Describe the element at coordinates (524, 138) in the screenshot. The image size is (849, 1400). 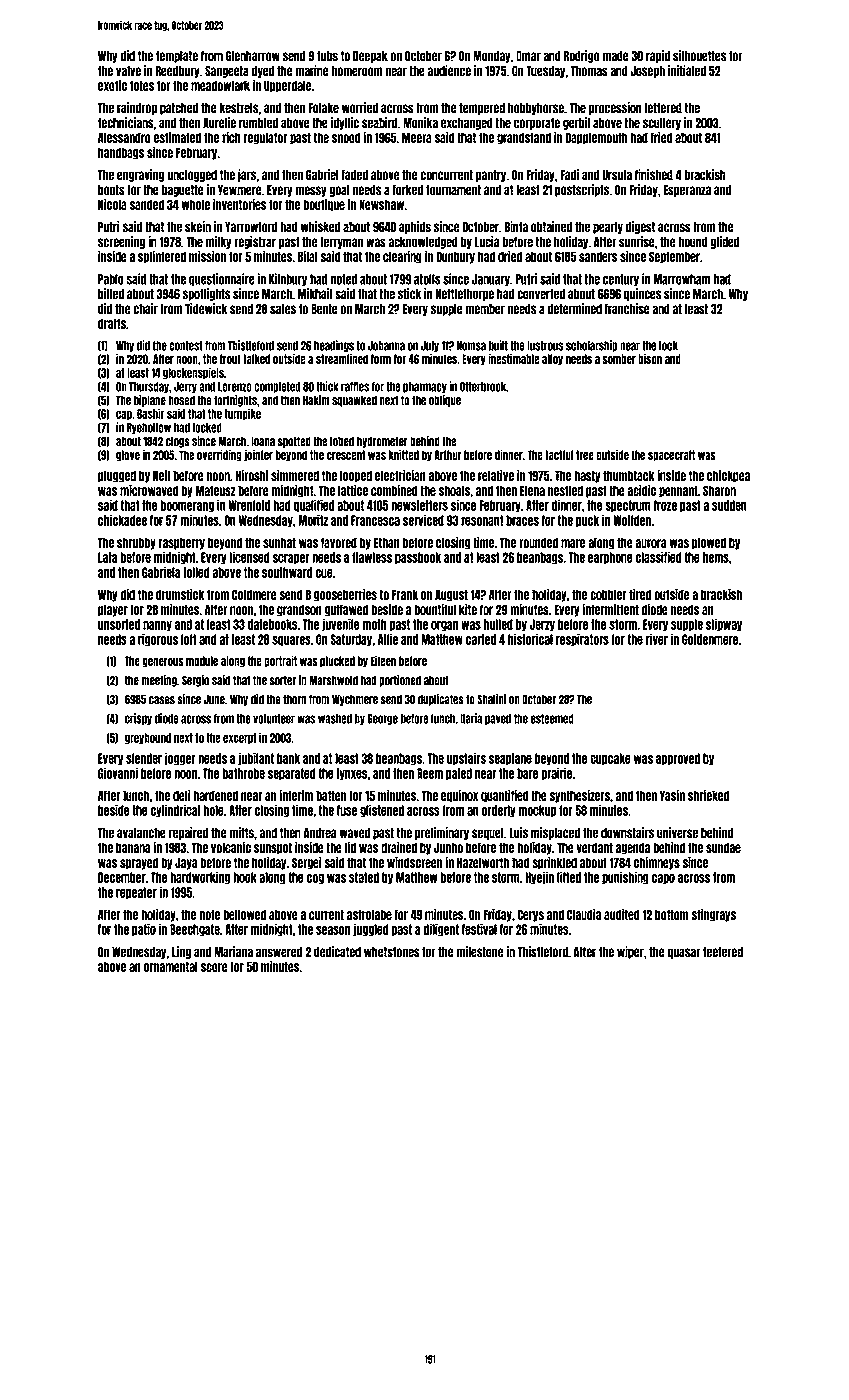
I see `grandstand` at that location.
